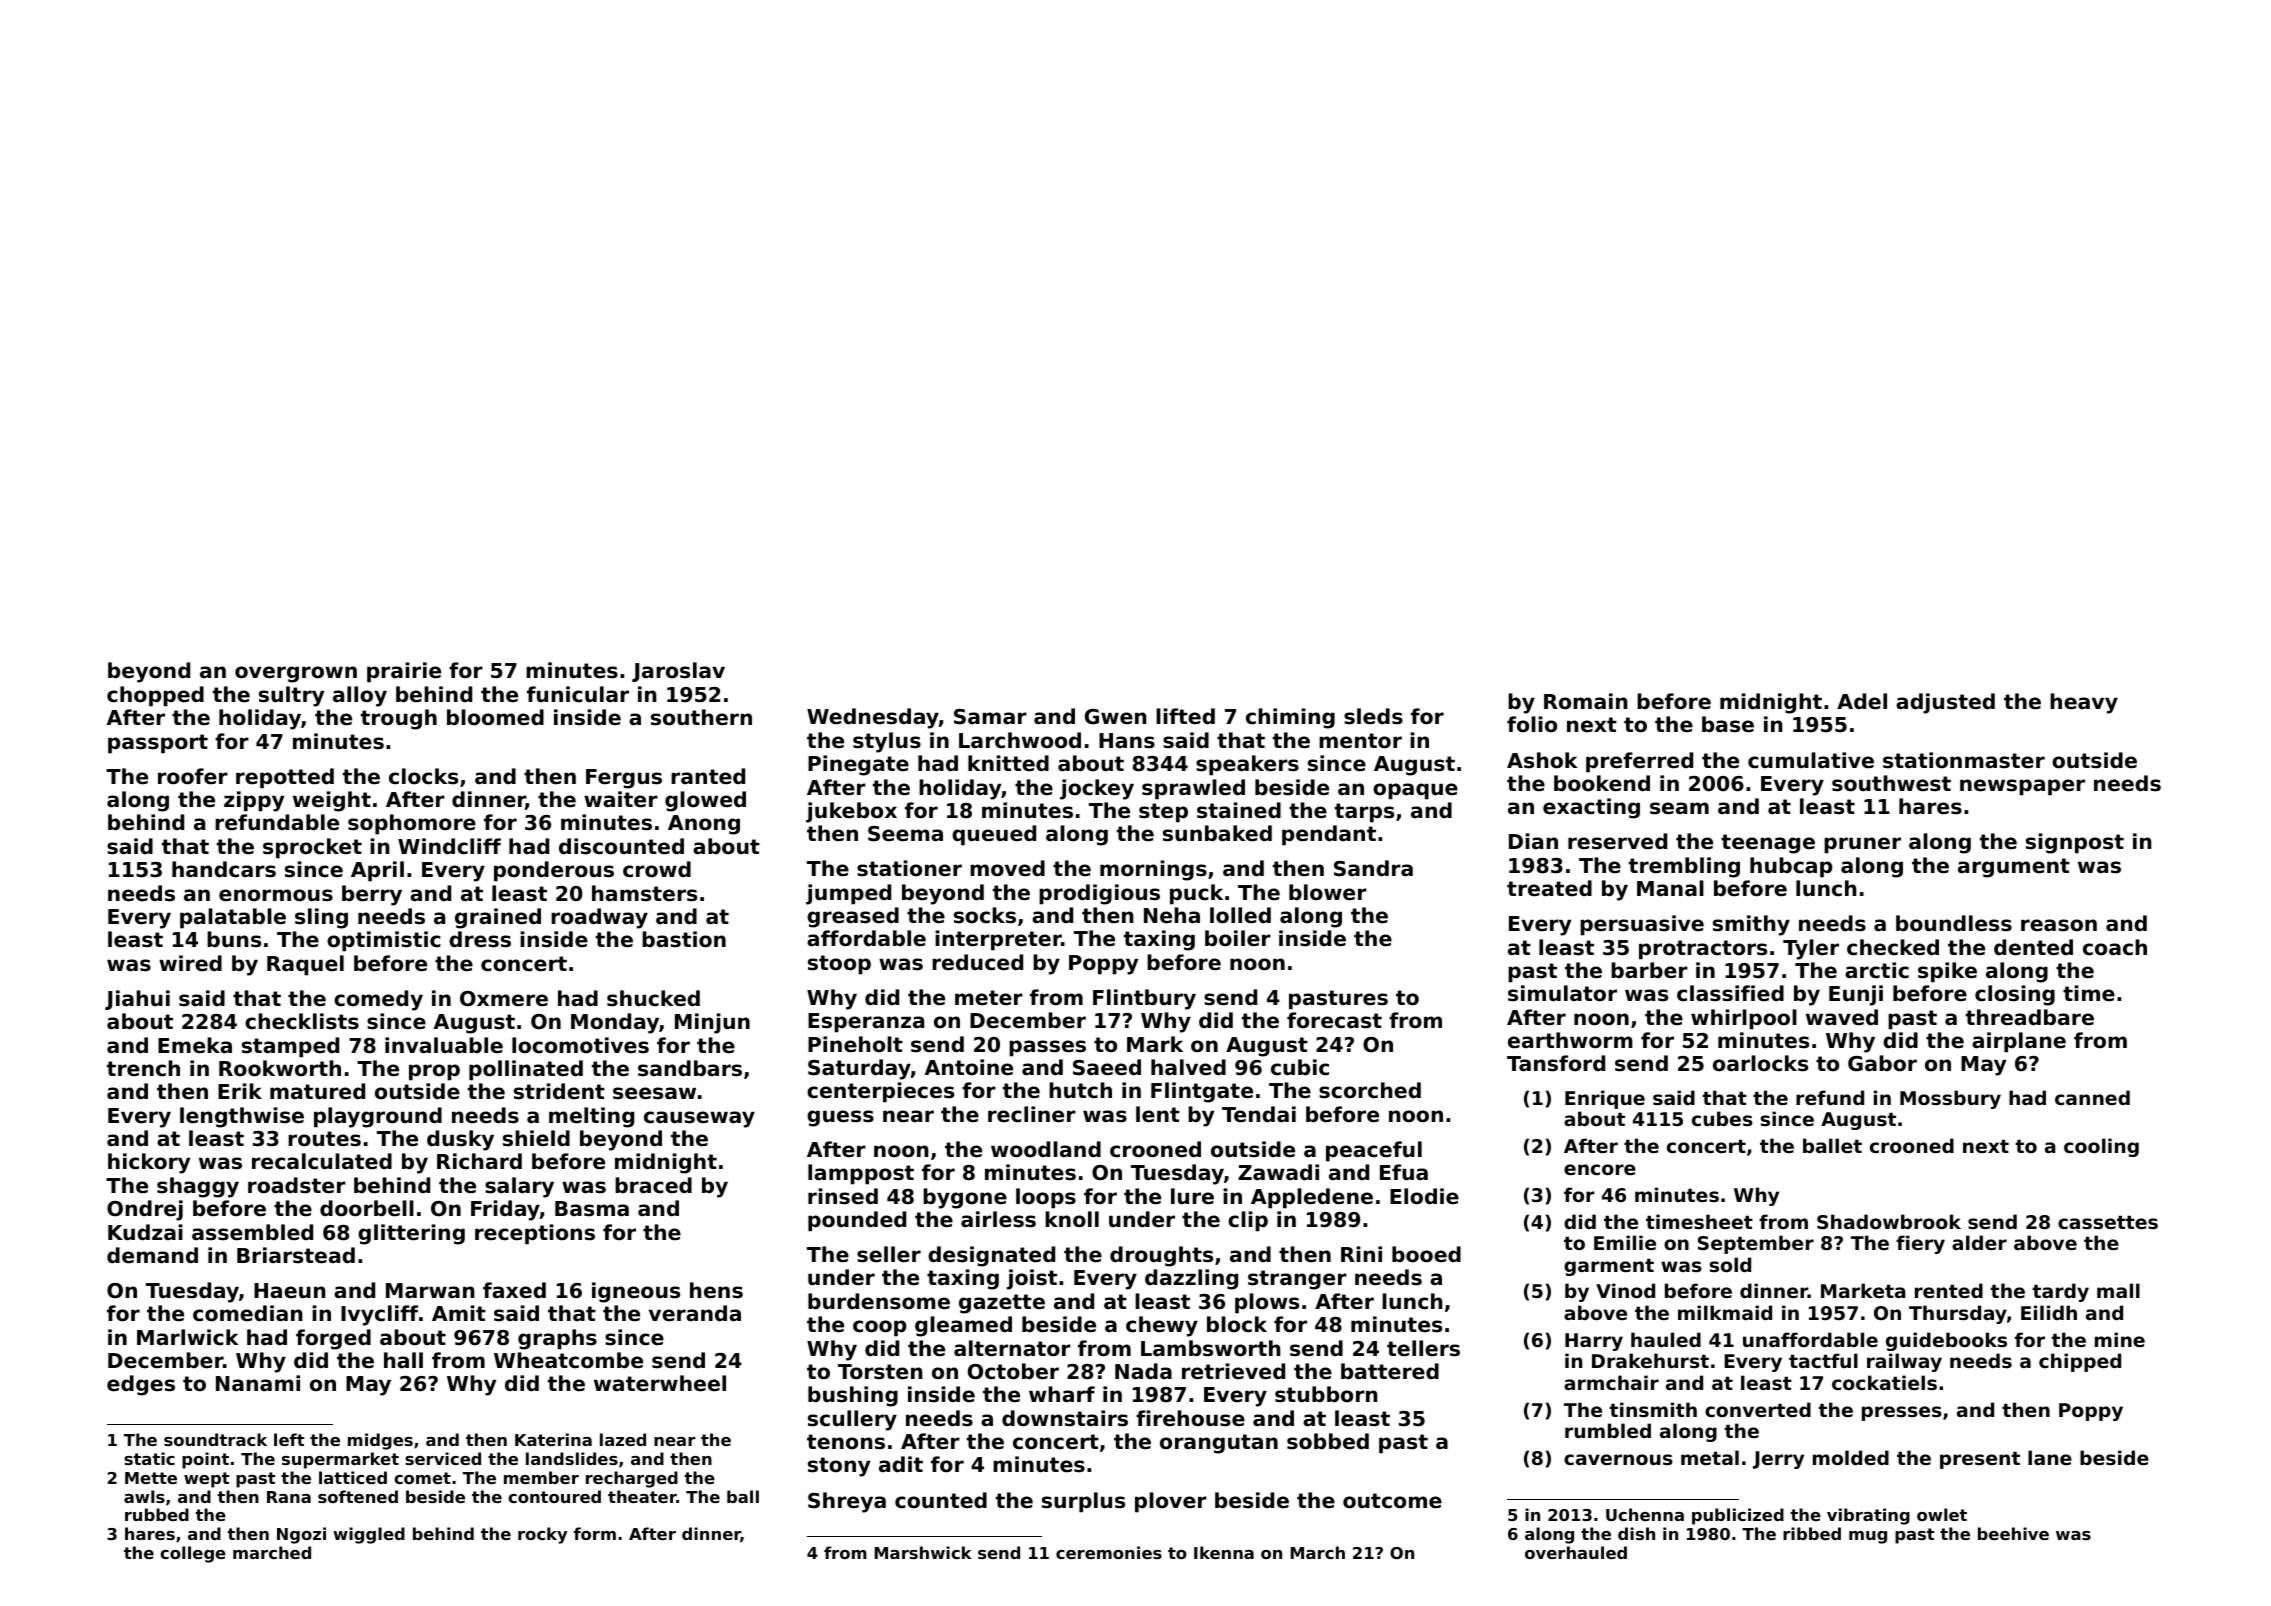 This image has height=1606, width=2271. Describe the element at coordinates (701, 717) in the image. I see `southern` at that location.
